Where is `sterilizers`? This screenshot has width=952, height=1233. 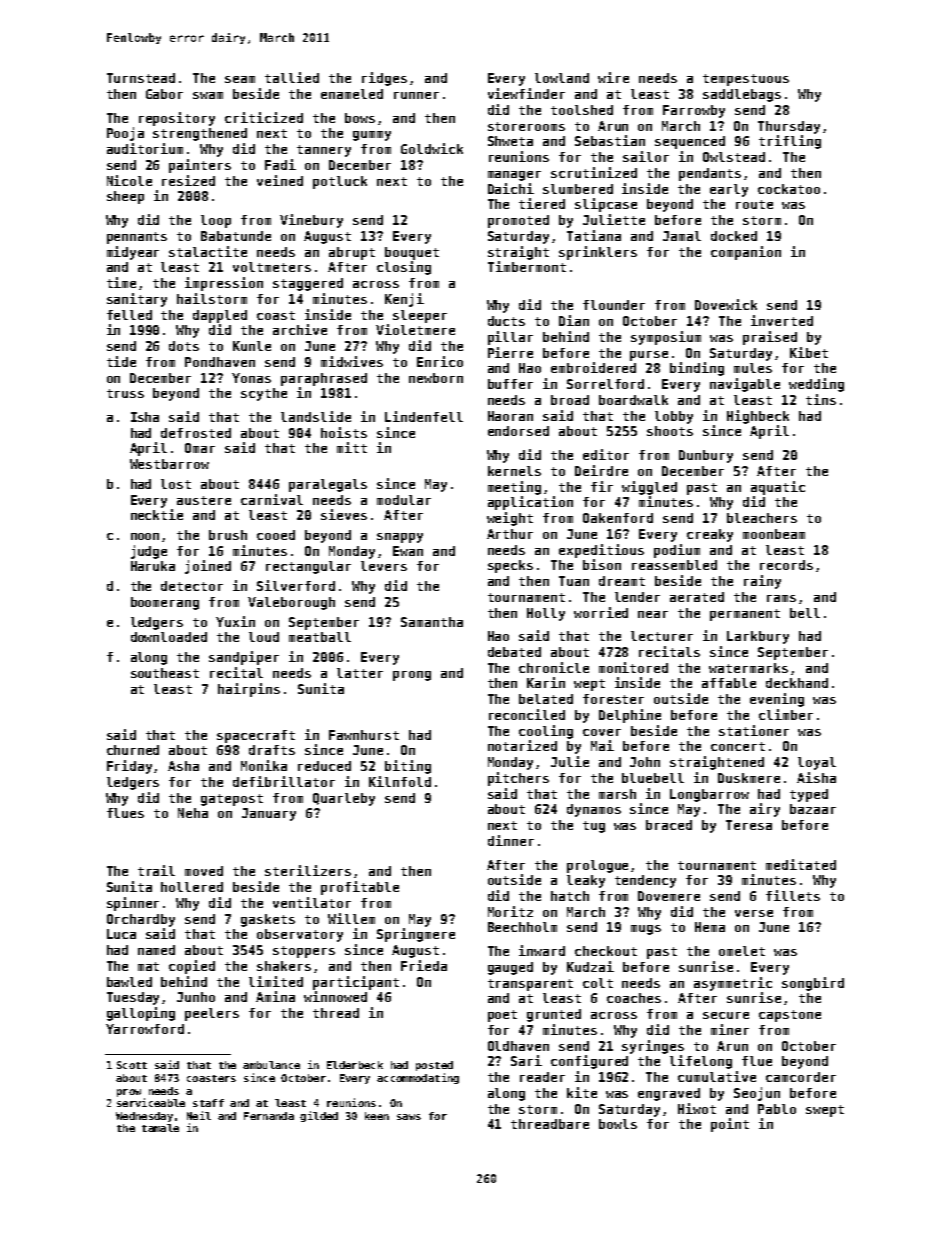 sterilizers is located at coordinates (308, 870).
